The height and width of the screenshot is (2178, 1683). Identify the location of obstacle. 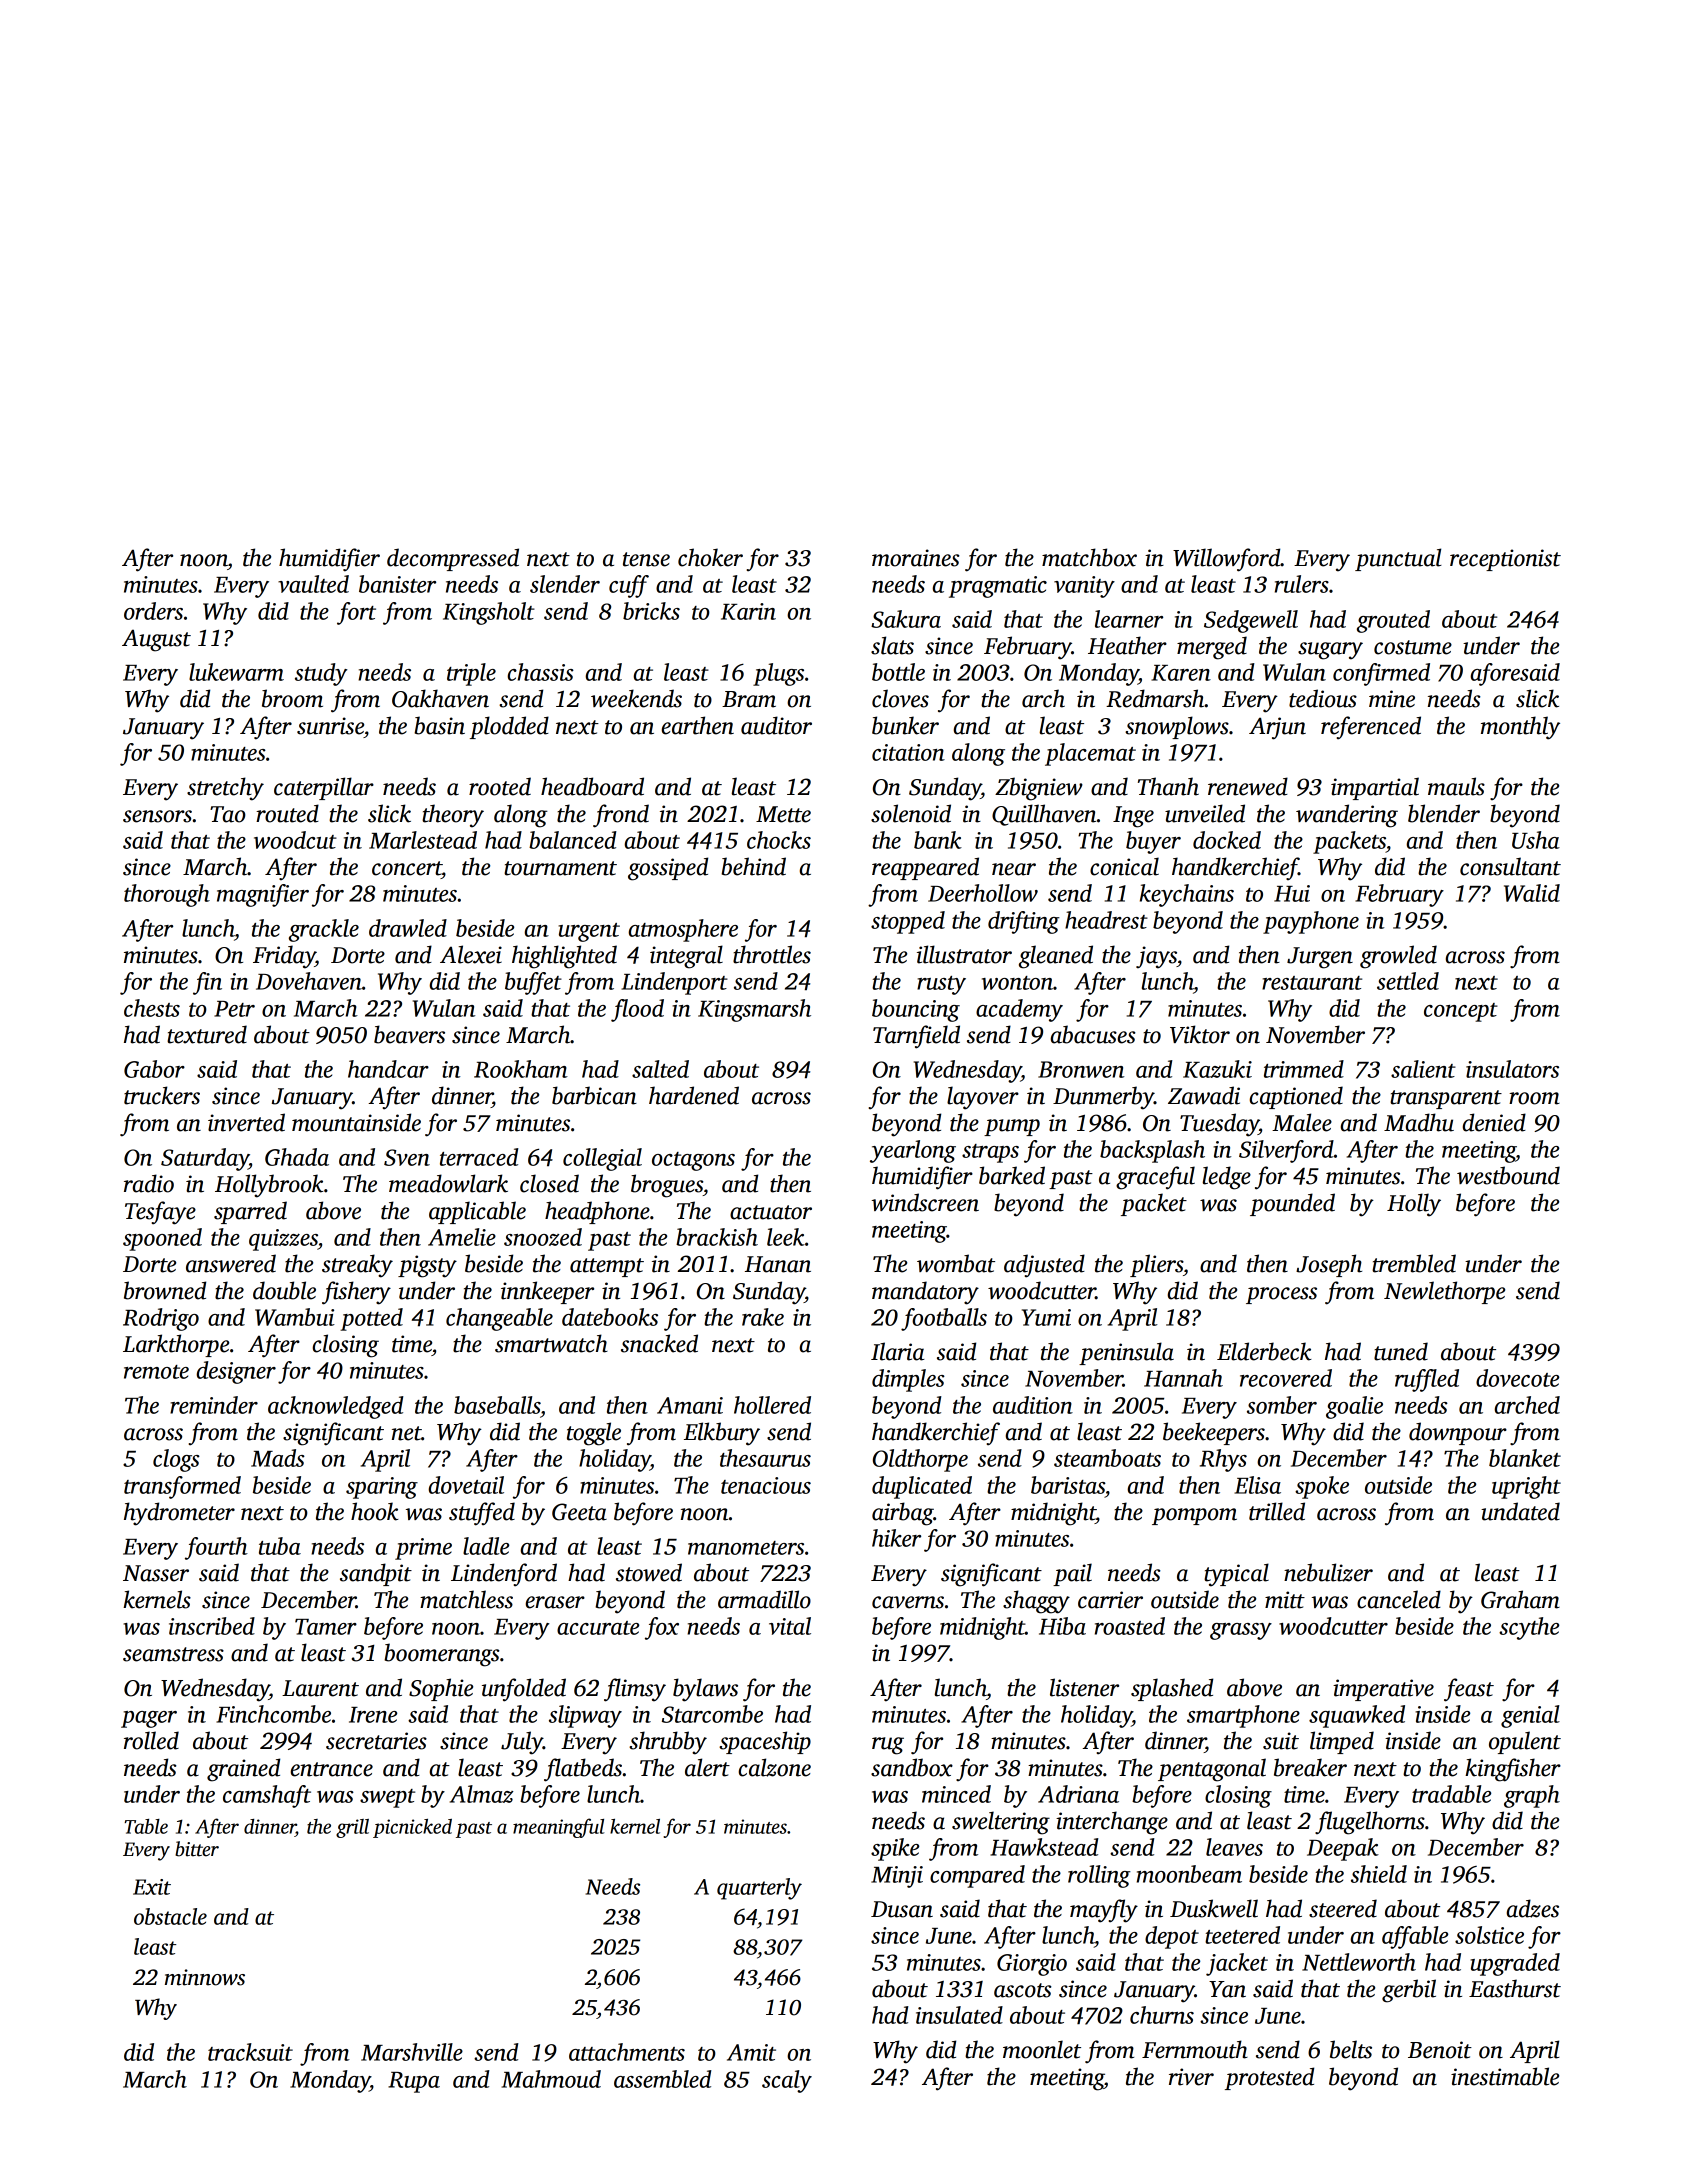
(170, 1916).
